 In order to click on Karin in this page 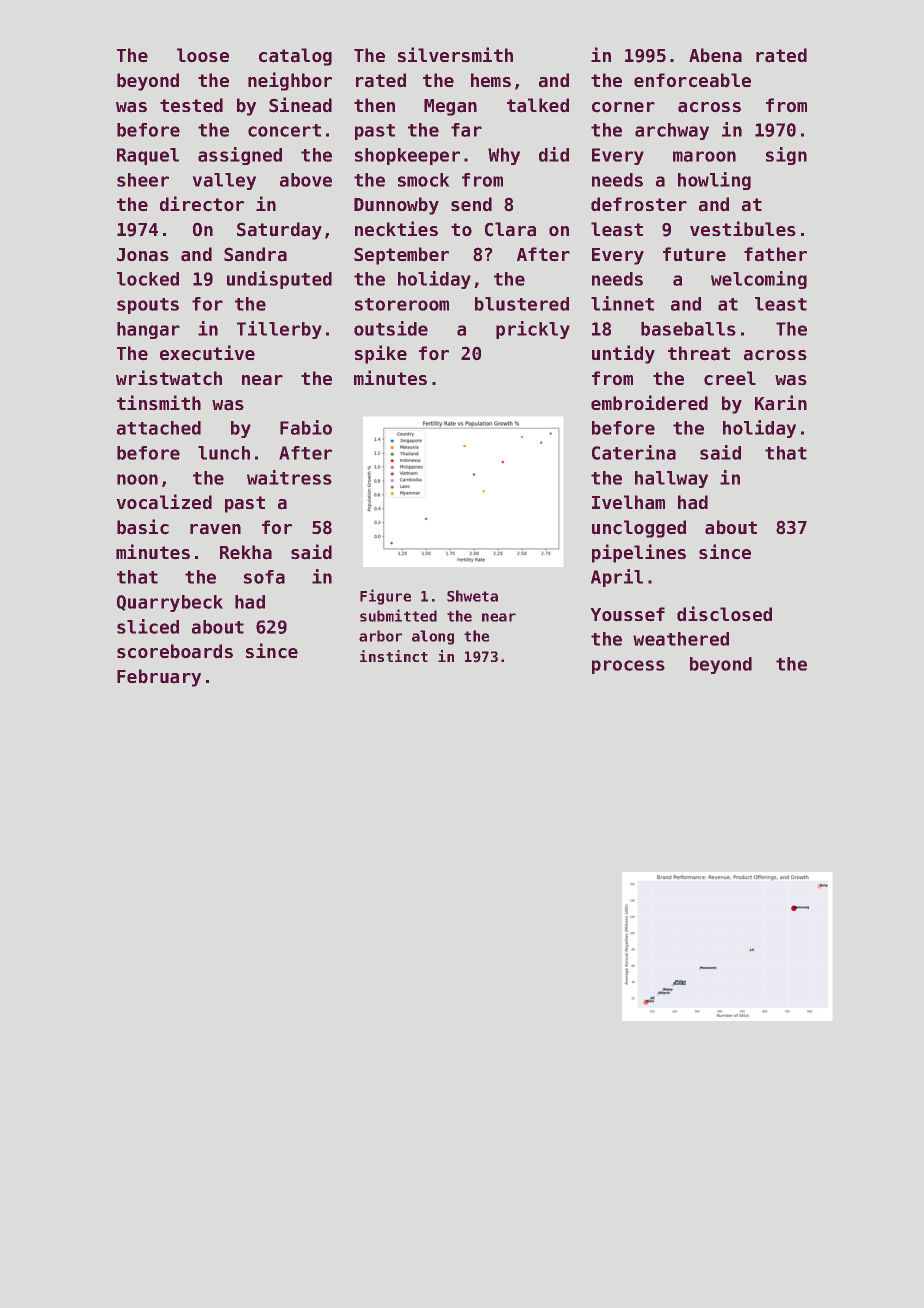, I will do `click(781, 402)`.
